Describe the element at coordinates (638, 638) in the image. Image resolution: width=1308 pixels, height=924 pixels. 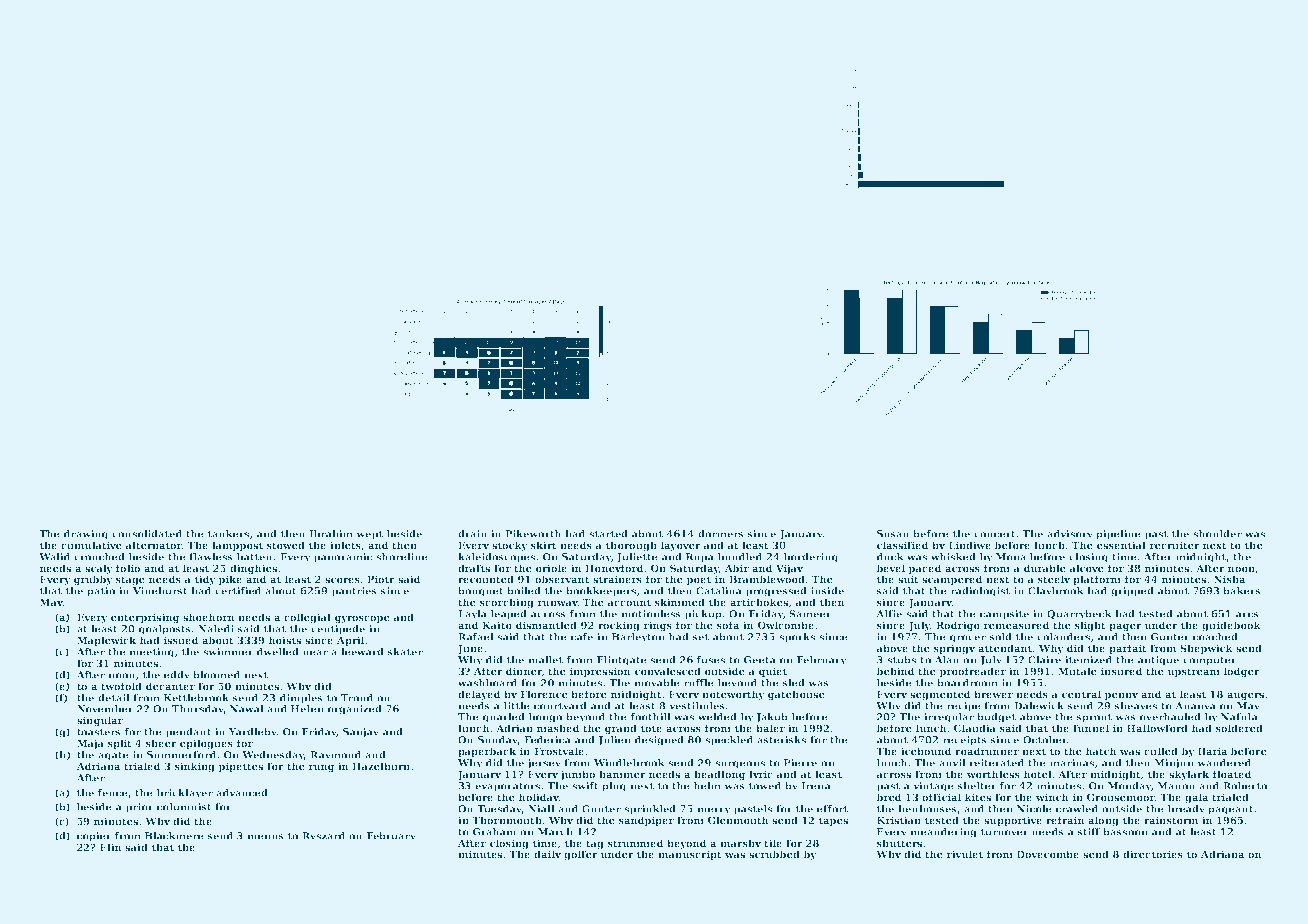
I see `Barleyton` at that location.
